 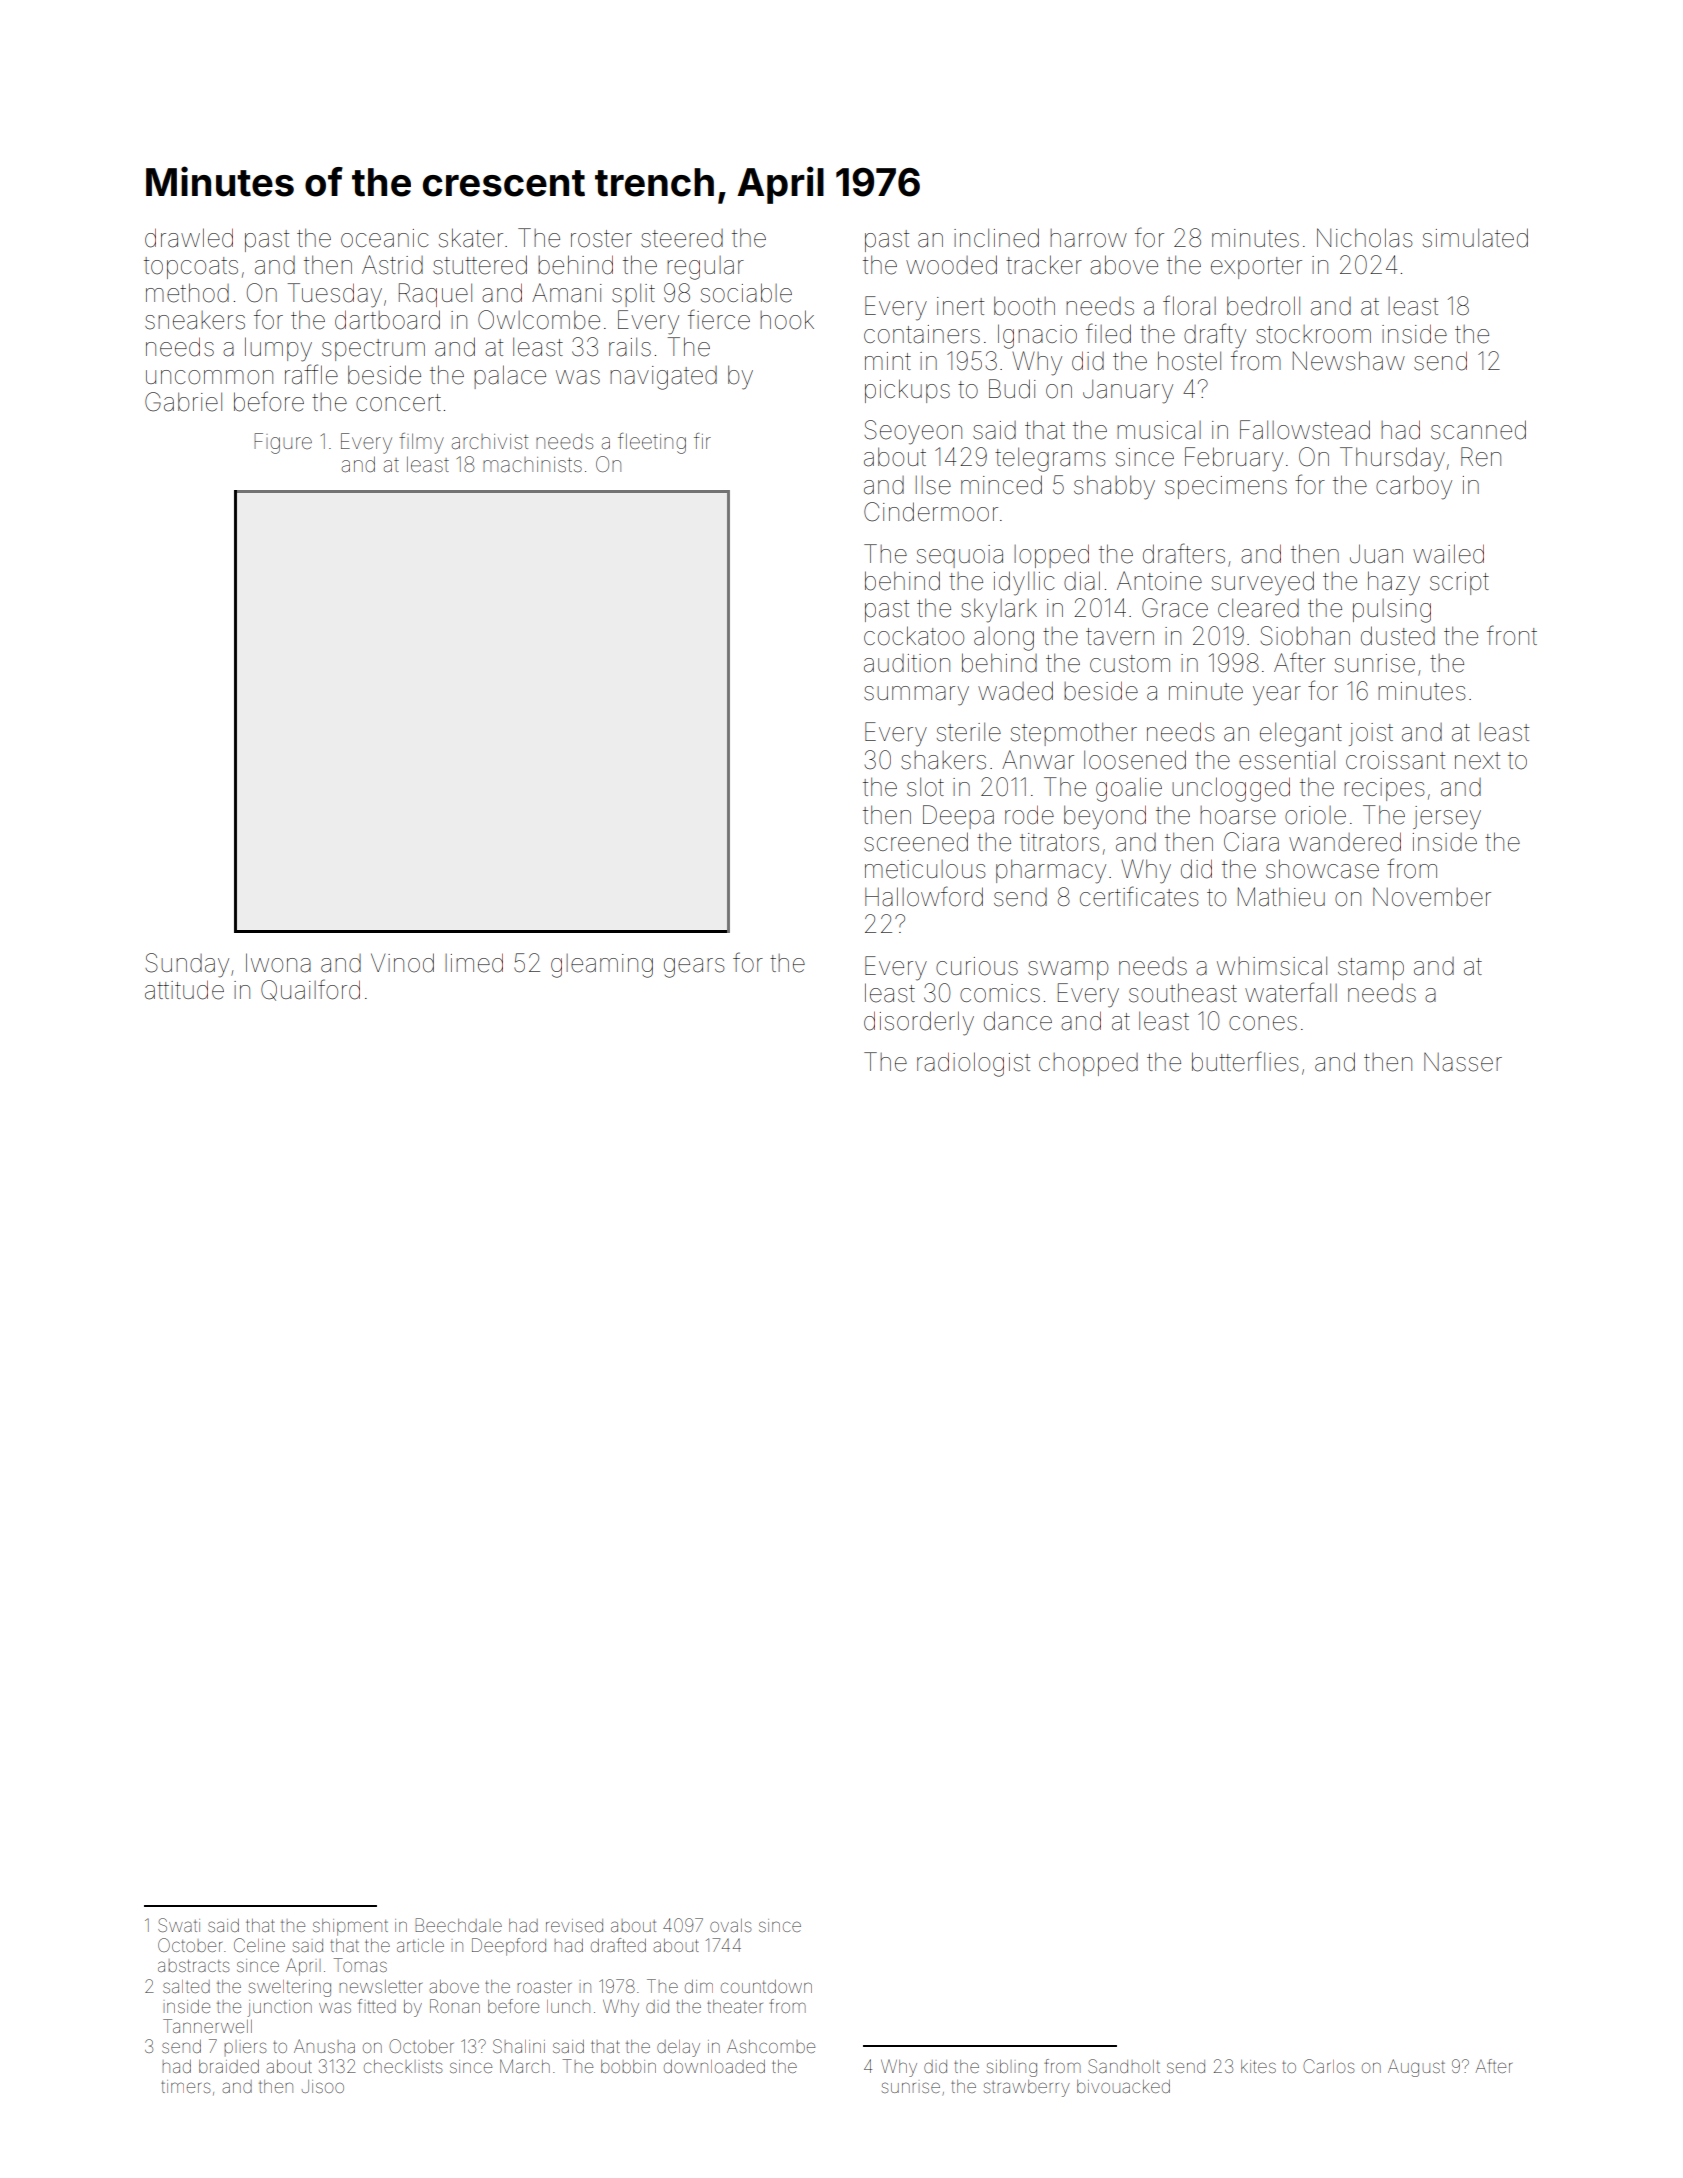 What do you see at coordinates (730, 1925) in the page?
I see `ovals` at bounding box center [730, 1925].
